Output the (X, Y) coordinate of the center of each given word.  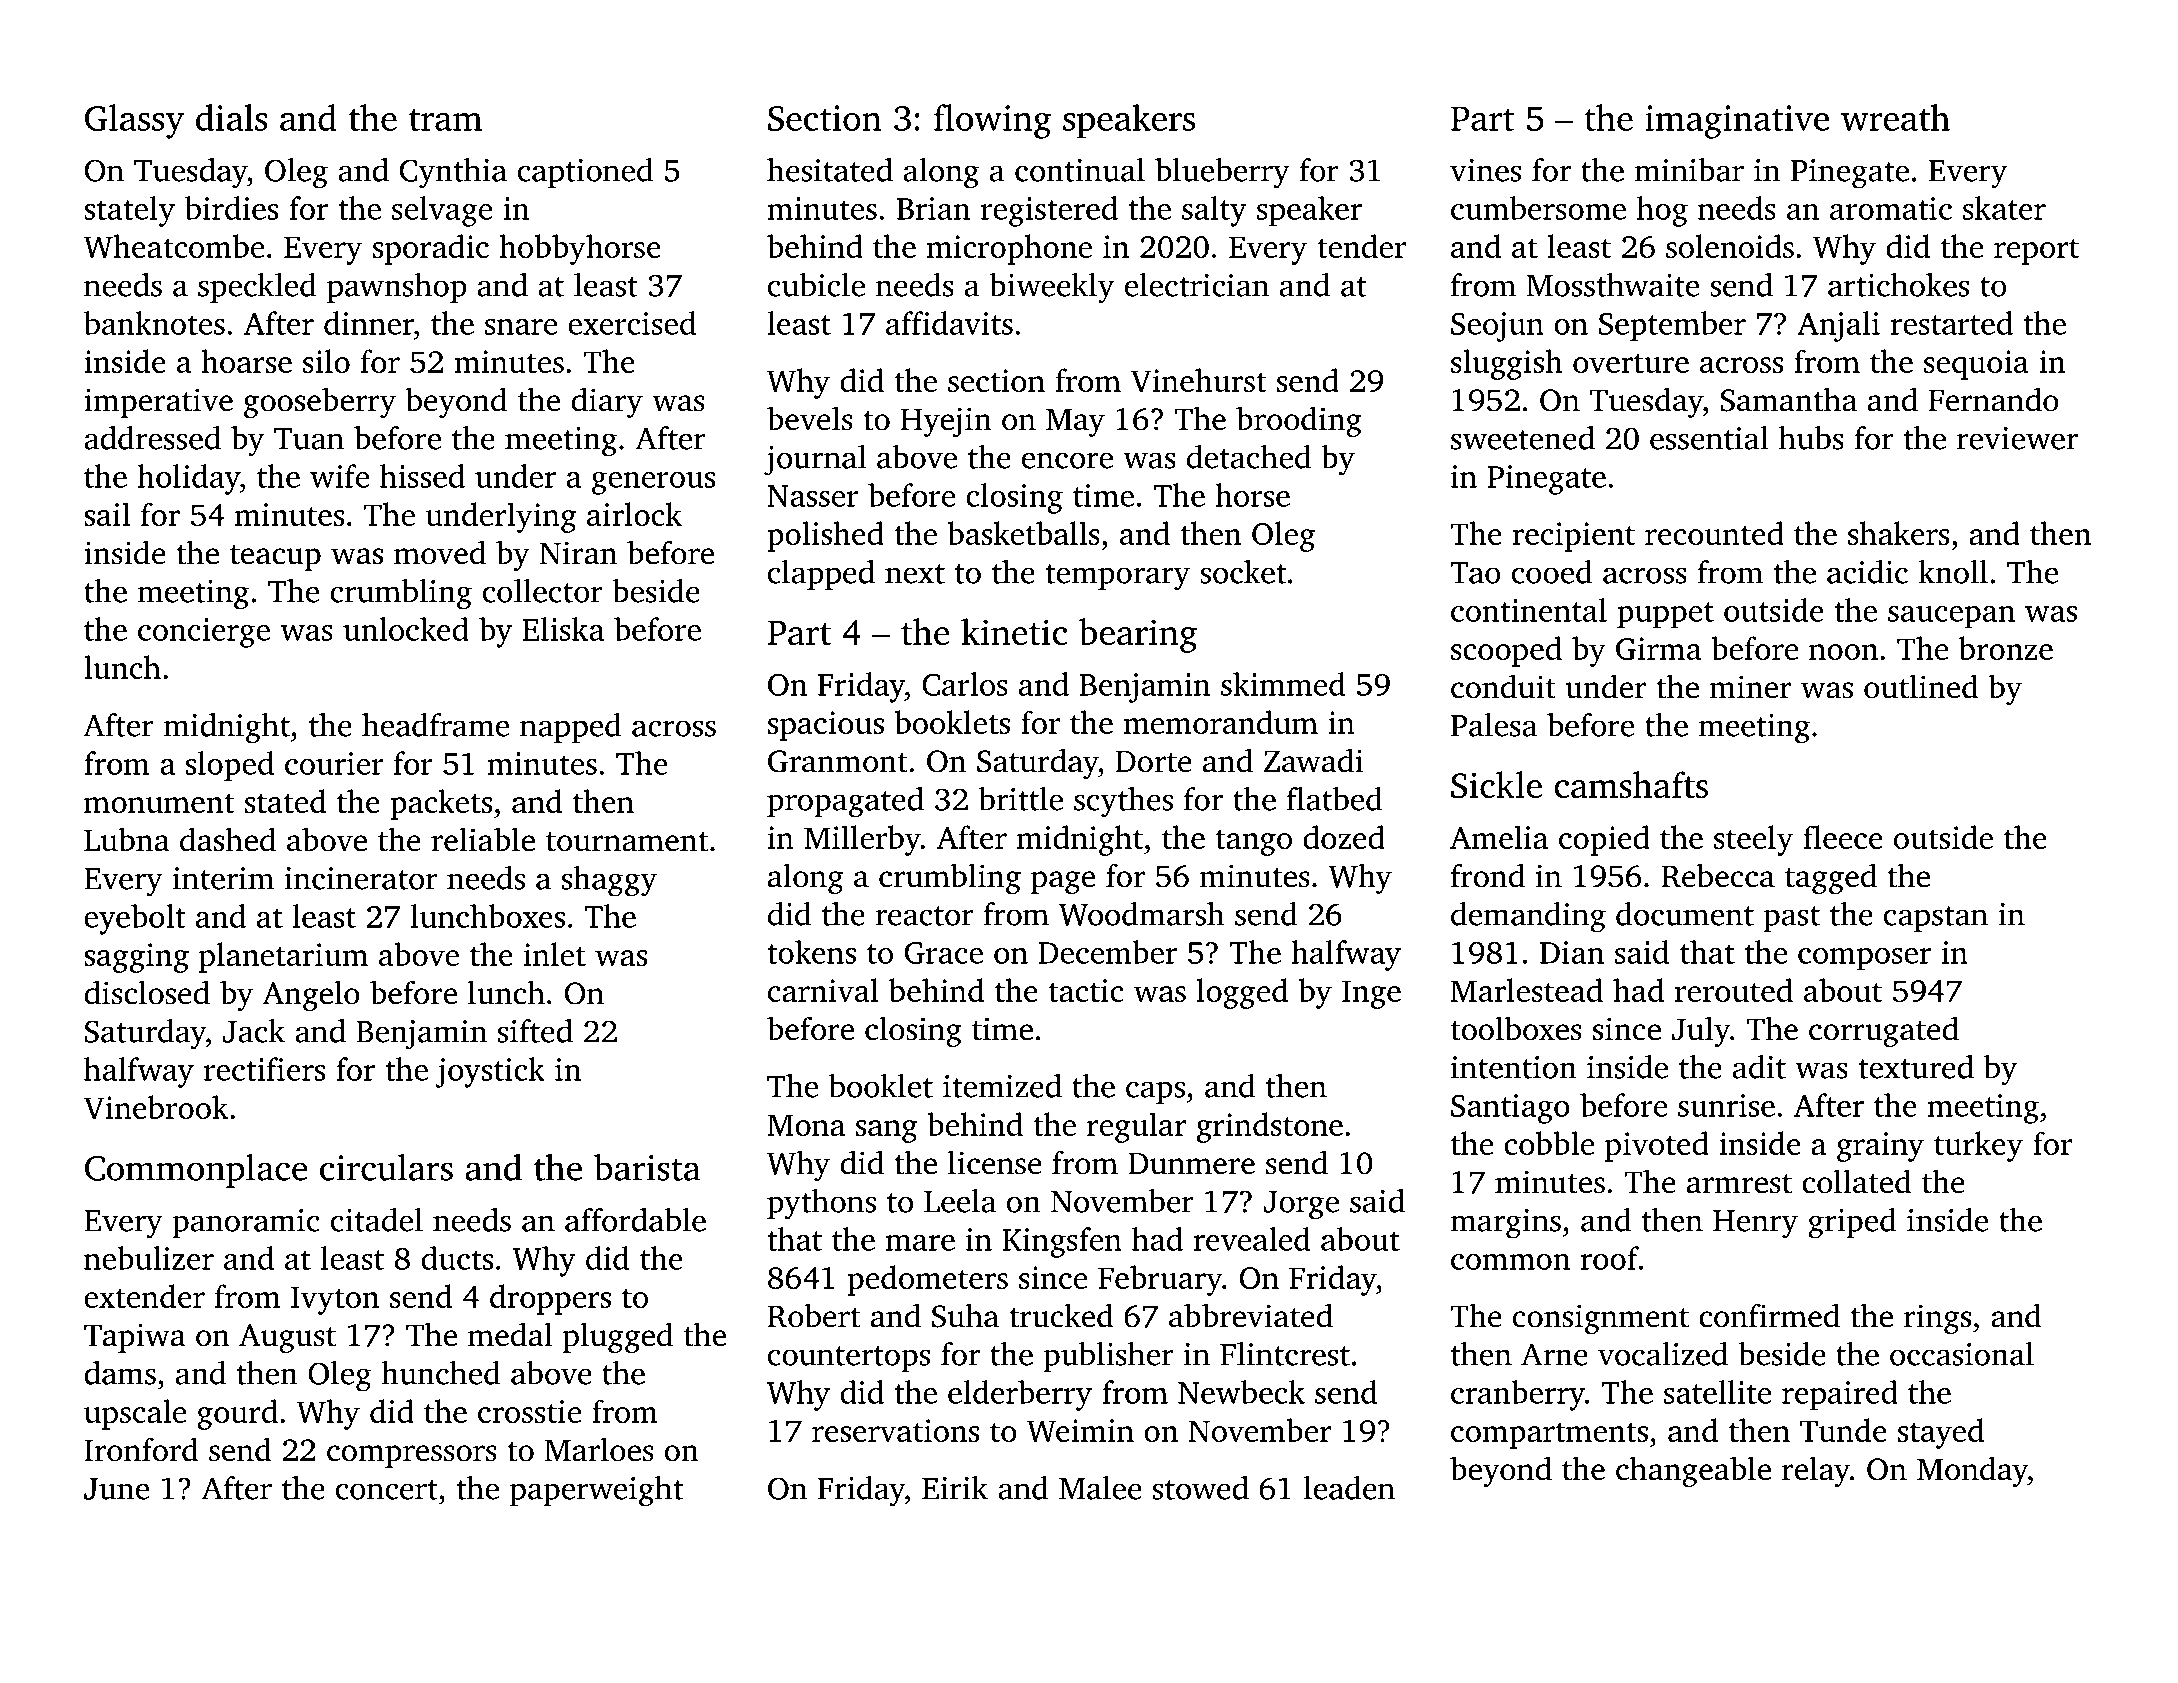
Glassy (134, 121)
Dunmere (1191, 1164)
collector (543, 591)
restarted (1952, 323)
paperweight (596, 1491)
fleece (1843, 837)
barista (647, 1167)
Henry (1755, 1224)
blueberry (1222, 173)
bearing (1138, 635)
